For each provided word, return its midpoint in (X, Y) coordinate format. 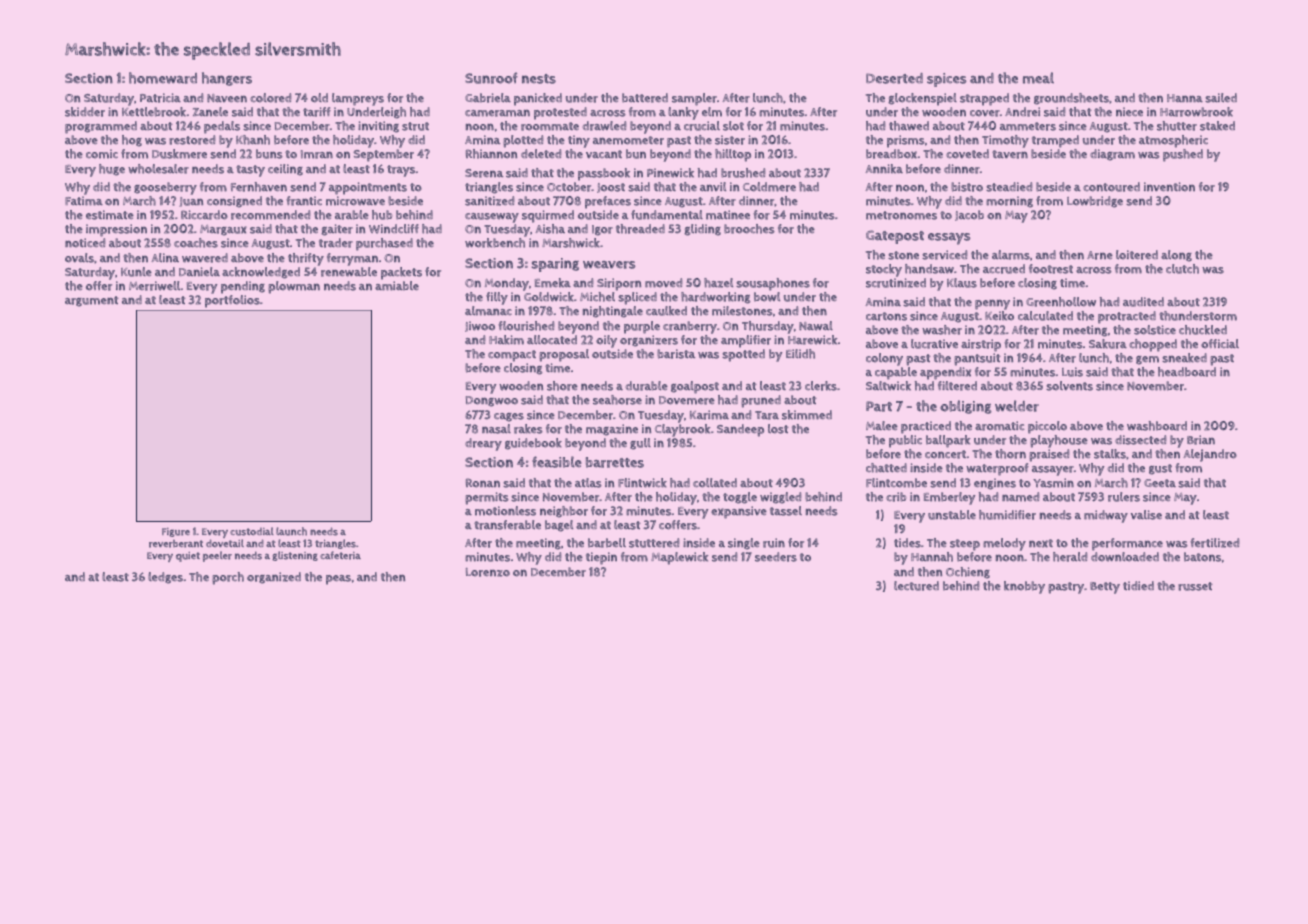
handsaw (929, 269)
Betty (1105, 588)
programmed (101, 127)
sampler (694, 99)
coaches (196, 243)
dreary (483, 444)
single (744, 544)
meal (1038, 78)
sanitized (489, 201)
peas (338, 580)
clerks (821, 386)
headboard (1187, 372)
